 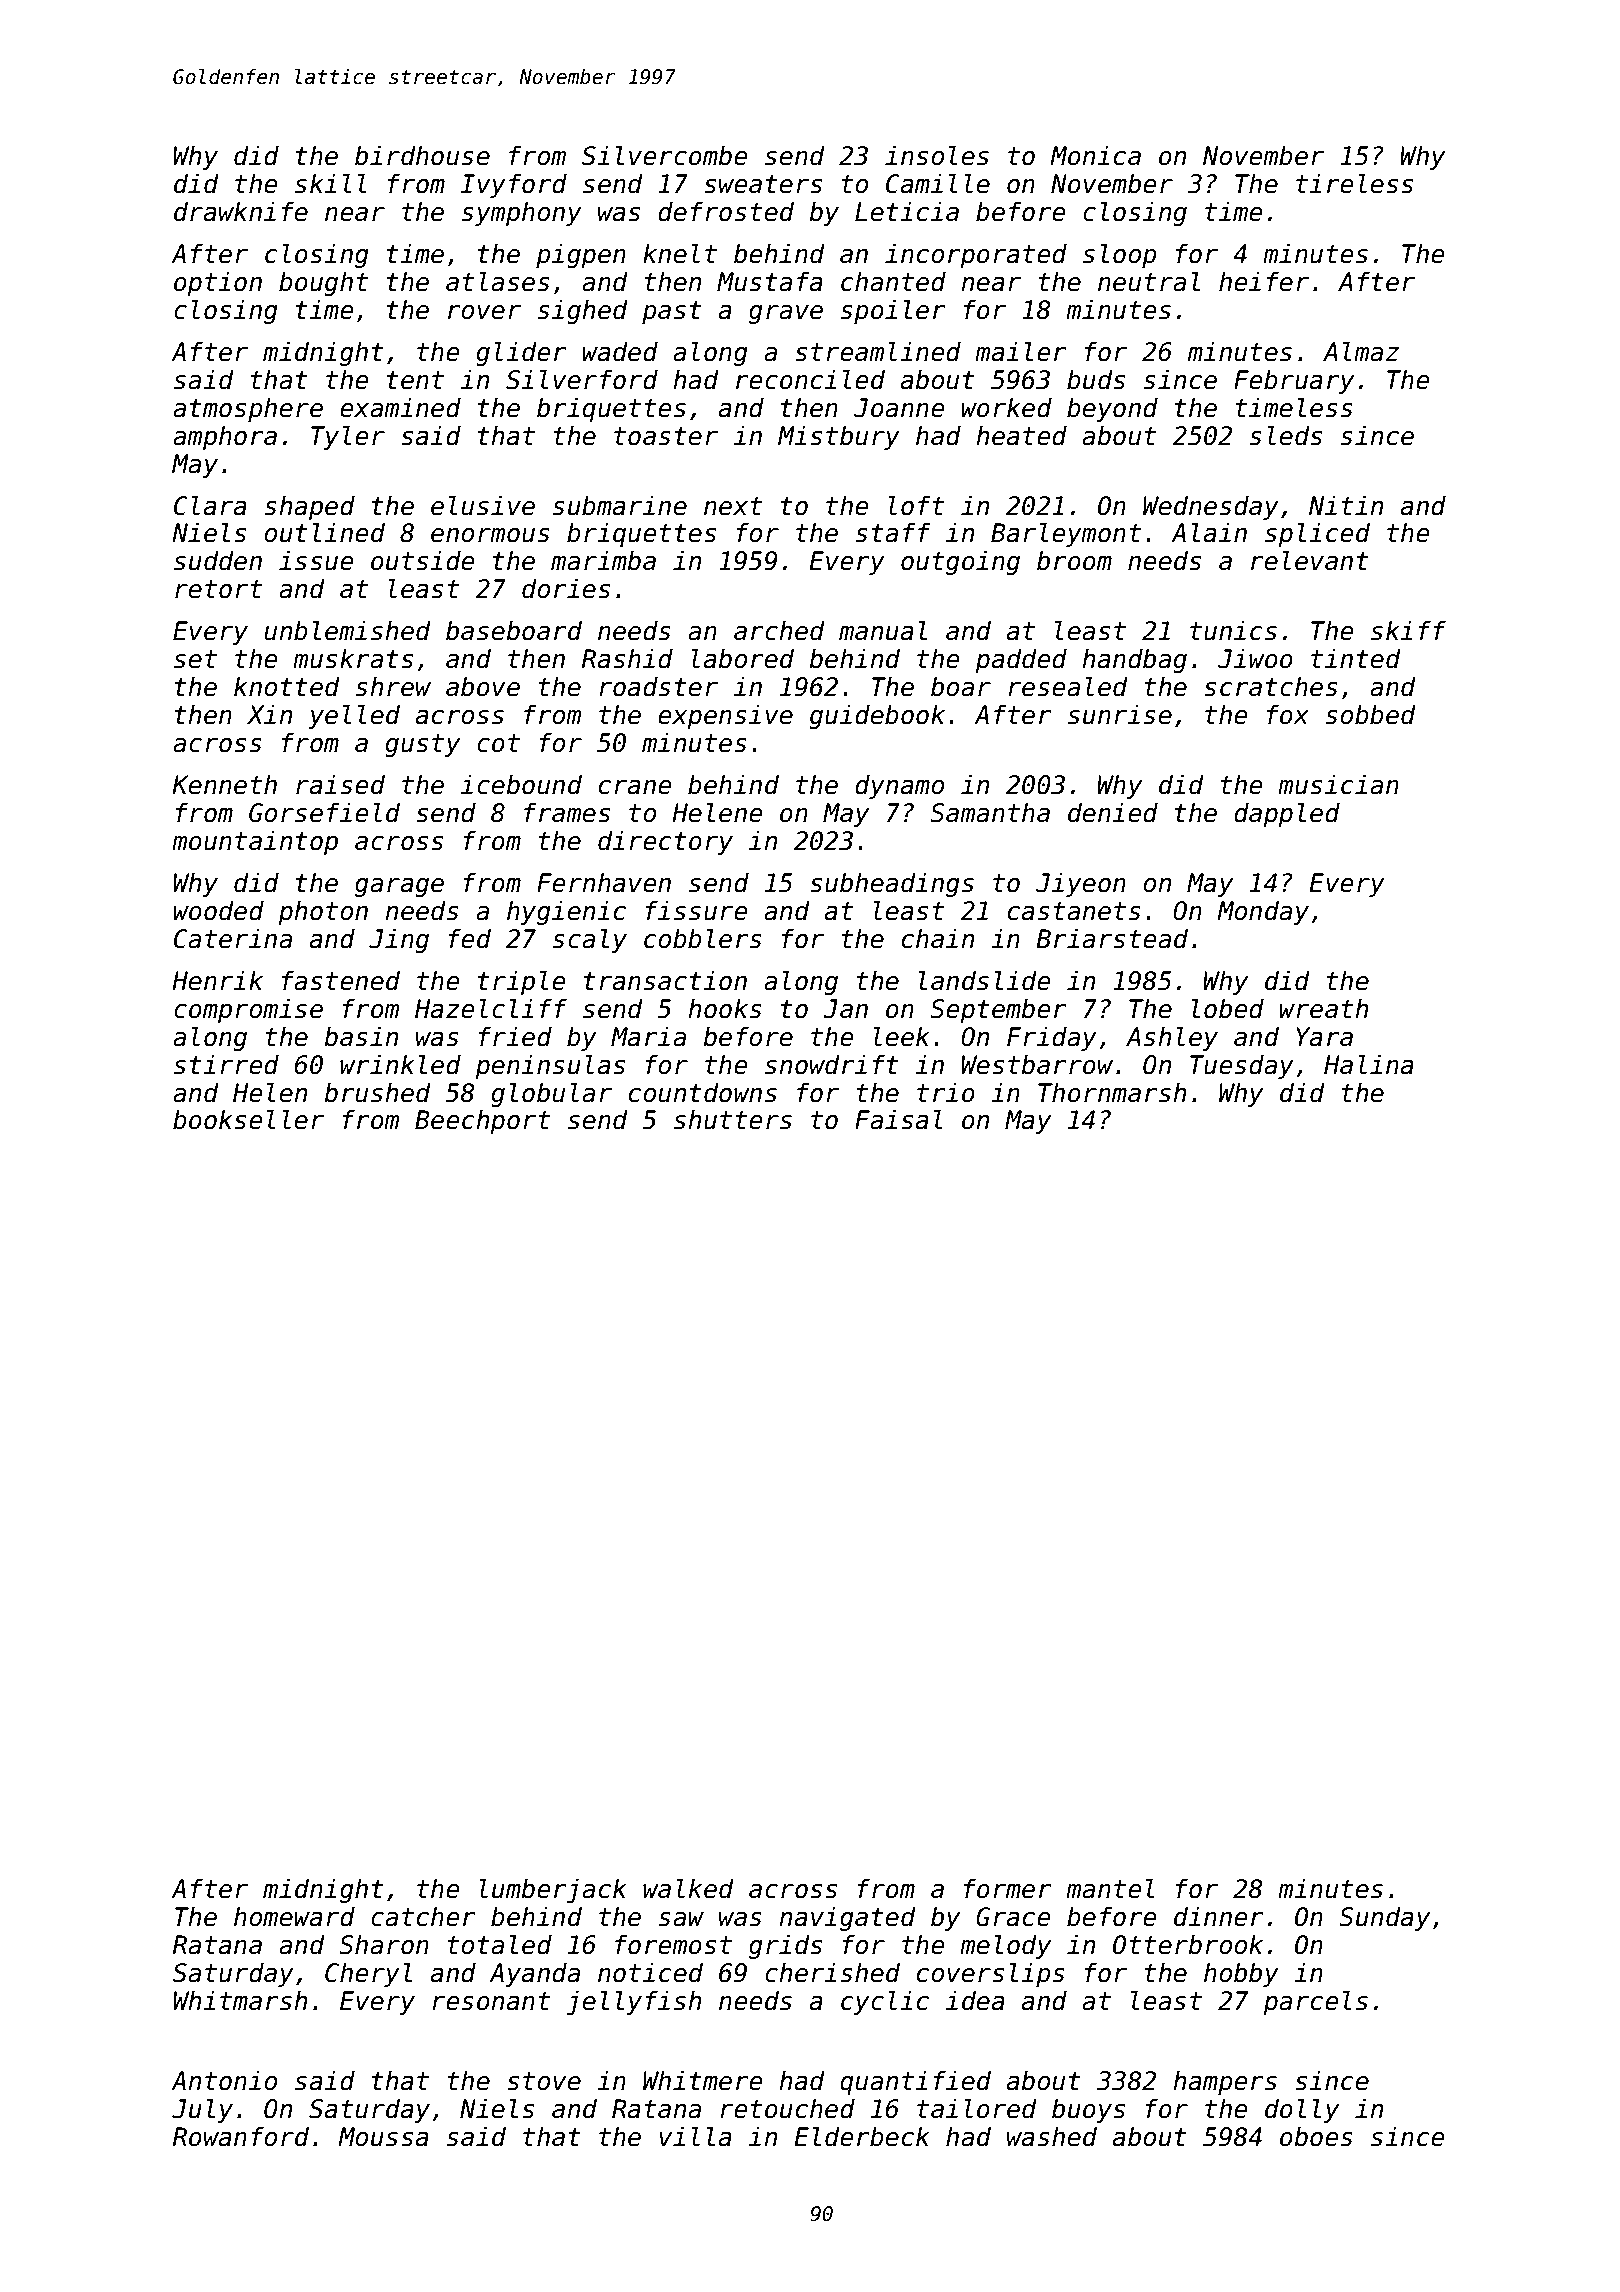 What do you see at coordinates (544, 2081) in the screenshot?
I see `stove` at bounding box center [544, 2081].
